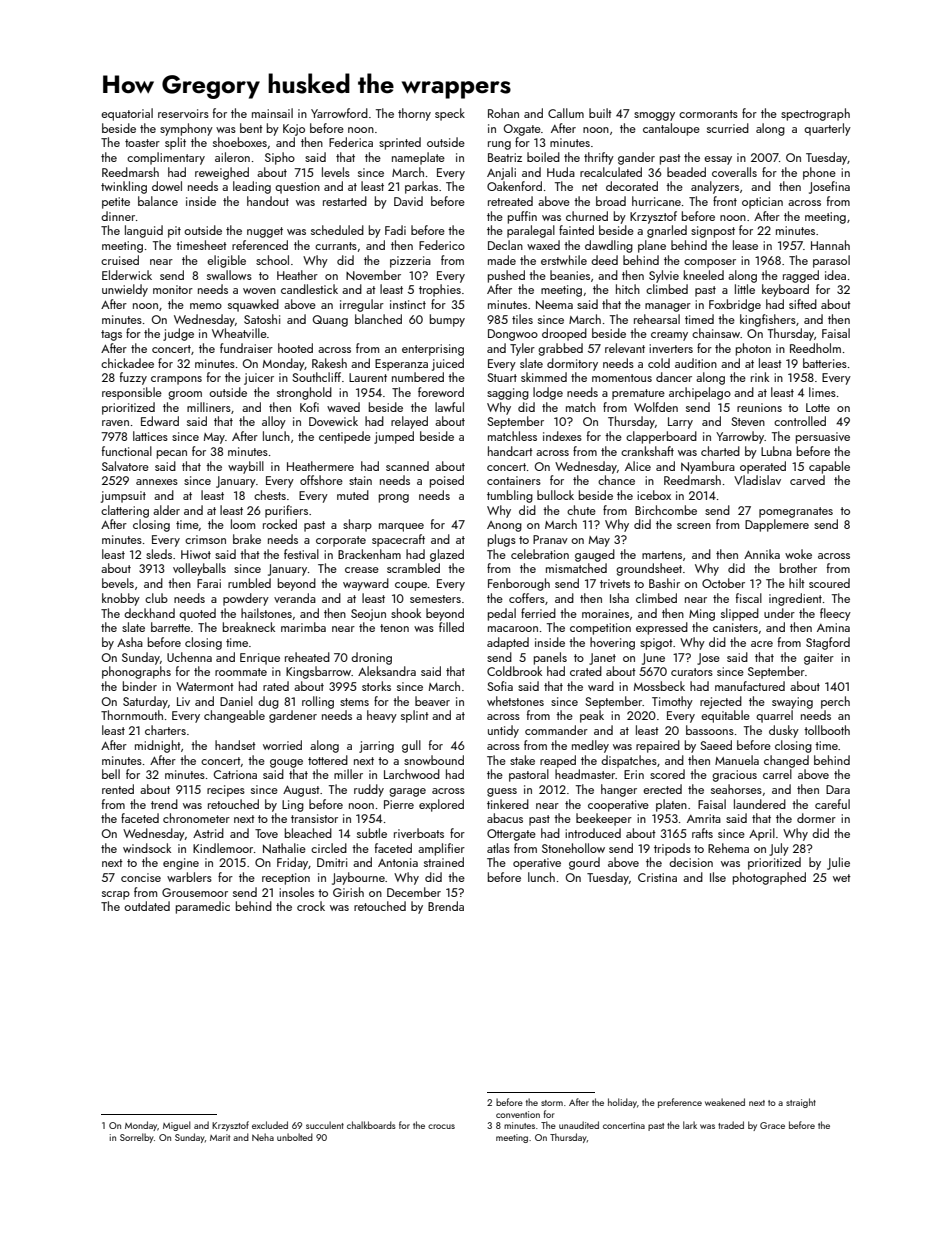  Describe the element at coordinates (702, 615) in the image. I see `Ming` at that location.
